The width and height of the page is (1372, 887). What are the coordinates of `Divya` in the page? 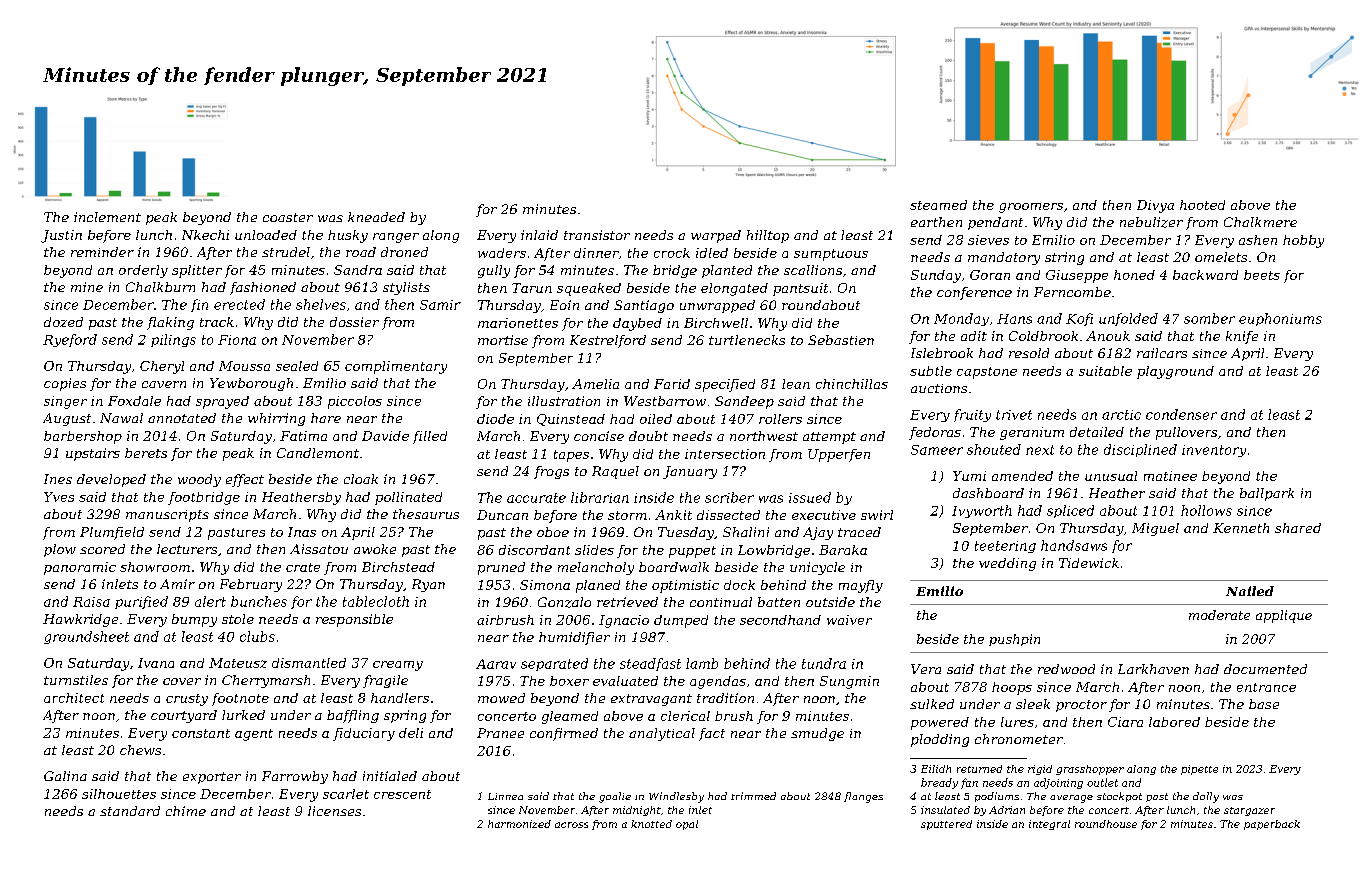 It's located at (1155, 206).
